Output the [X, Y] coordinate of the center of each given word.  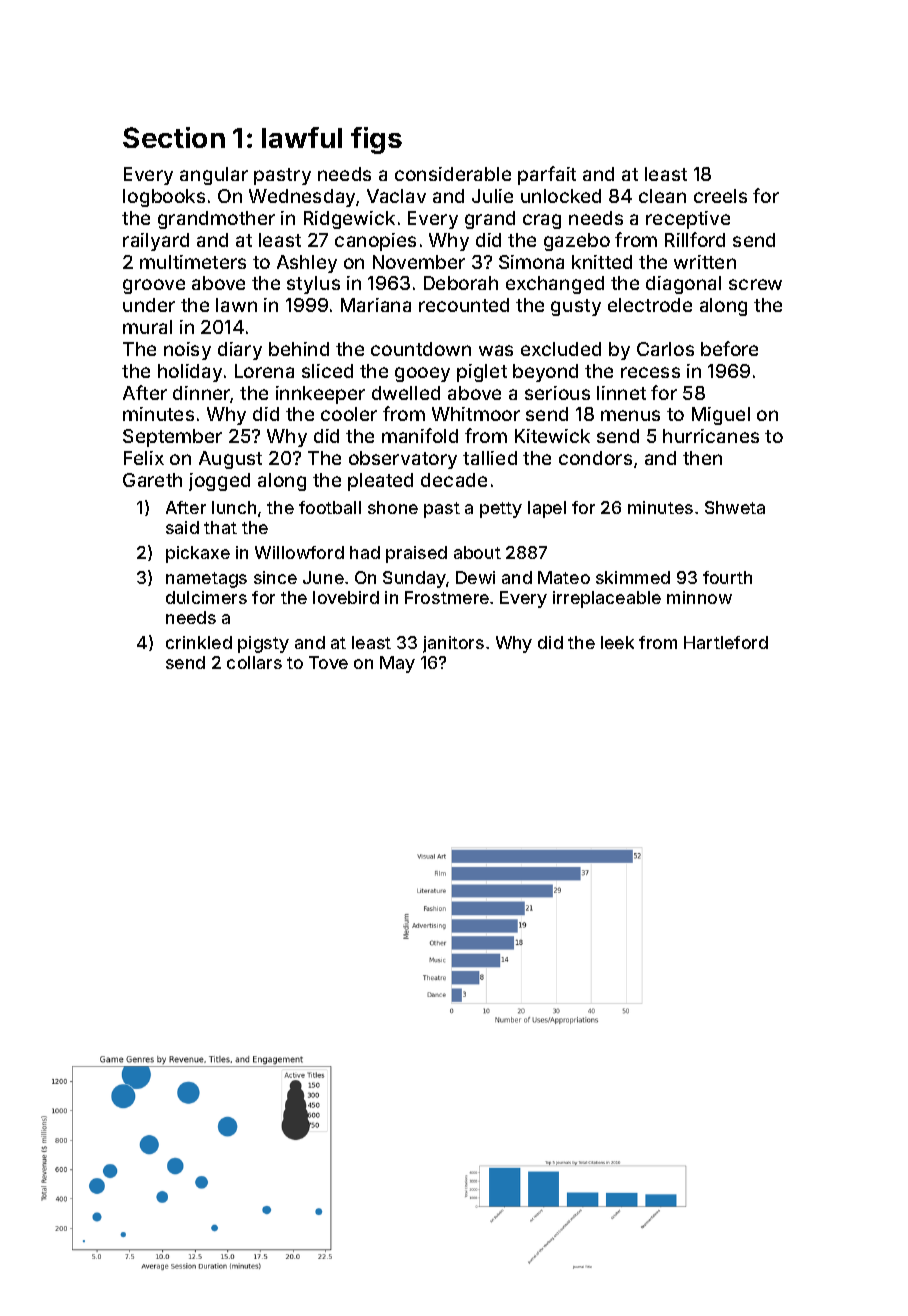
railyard [156, 242]
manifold [420, 435]
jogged [219, 482]
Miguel [721, 416]
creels [720, 196]
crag [542, 221]
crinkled [199, 642]
